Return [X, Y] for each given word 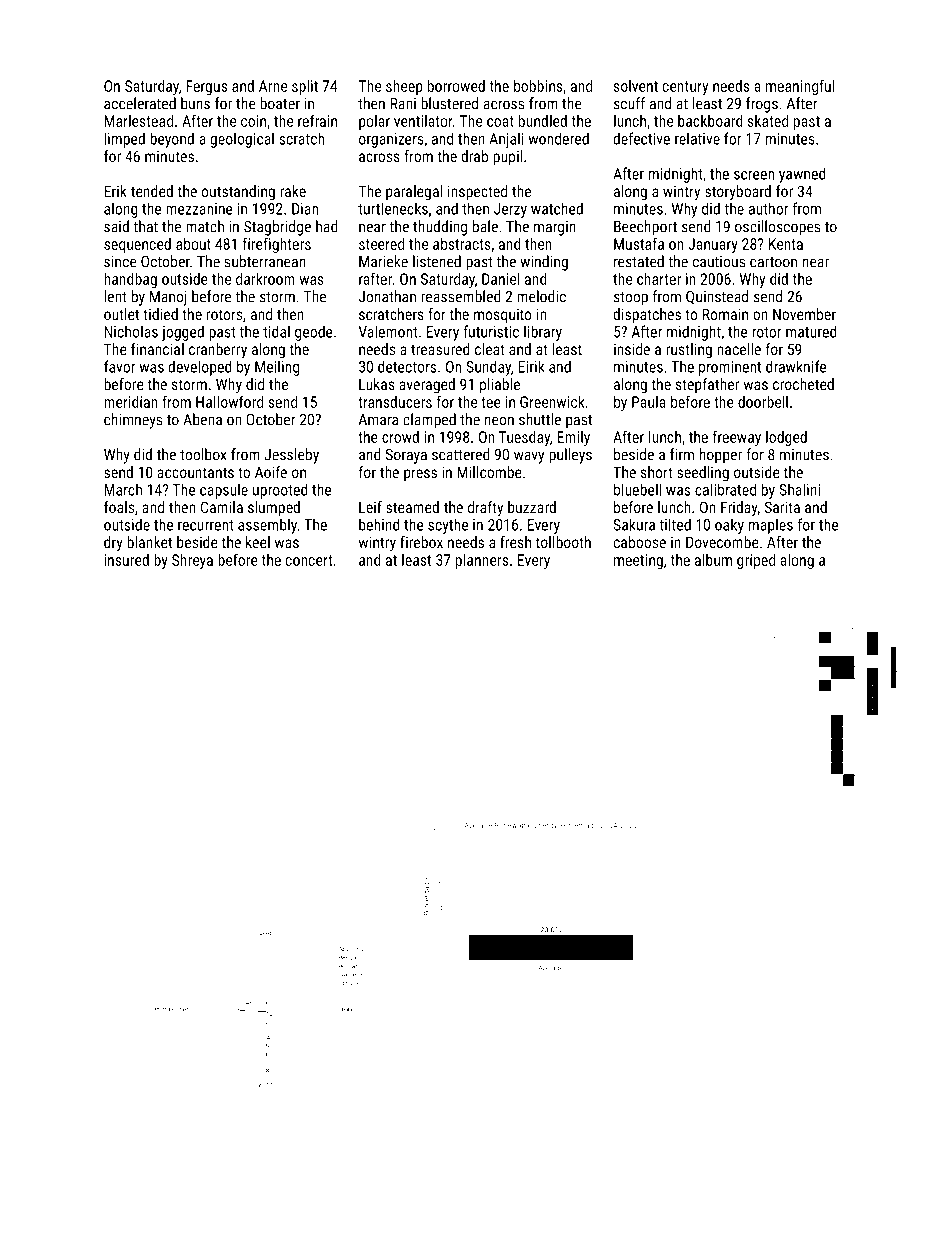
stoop [631, 299]
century [685, 88]
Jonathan [387, 296]
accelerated [140, 103]
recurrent [206, 525]
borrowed [456, 86]
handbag [130, 280]
